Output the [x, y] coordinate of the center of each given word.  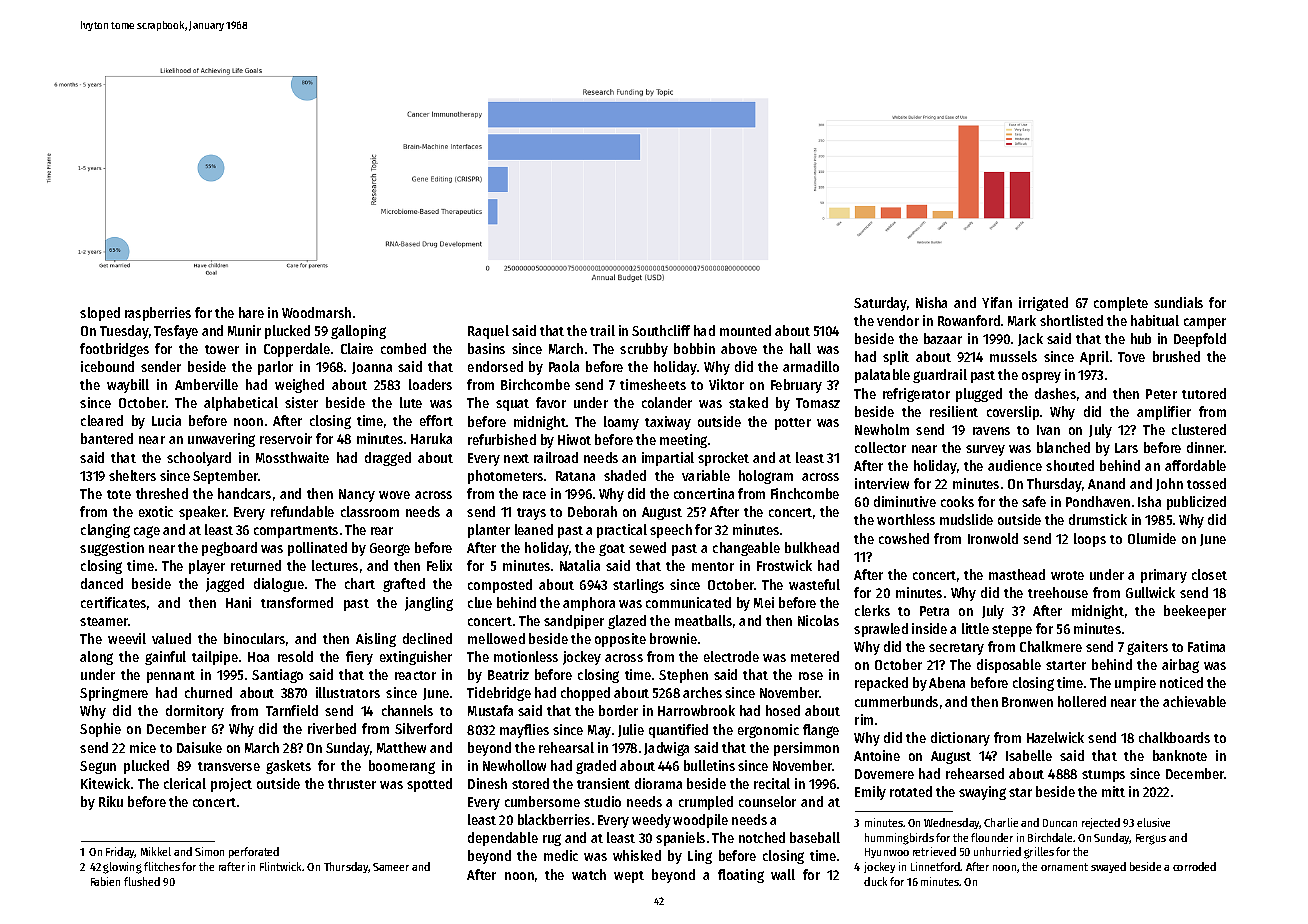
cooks [957, 501]
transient [603, 783]
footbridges [114, 350]
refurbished [502, 439]
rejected [1101, 823]
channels [407, 710]
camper [1205, 323]
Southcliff [661, 330]
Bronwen [1027, 702]
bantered [107, 438]
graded [596, 767]
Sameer [391, 867]
